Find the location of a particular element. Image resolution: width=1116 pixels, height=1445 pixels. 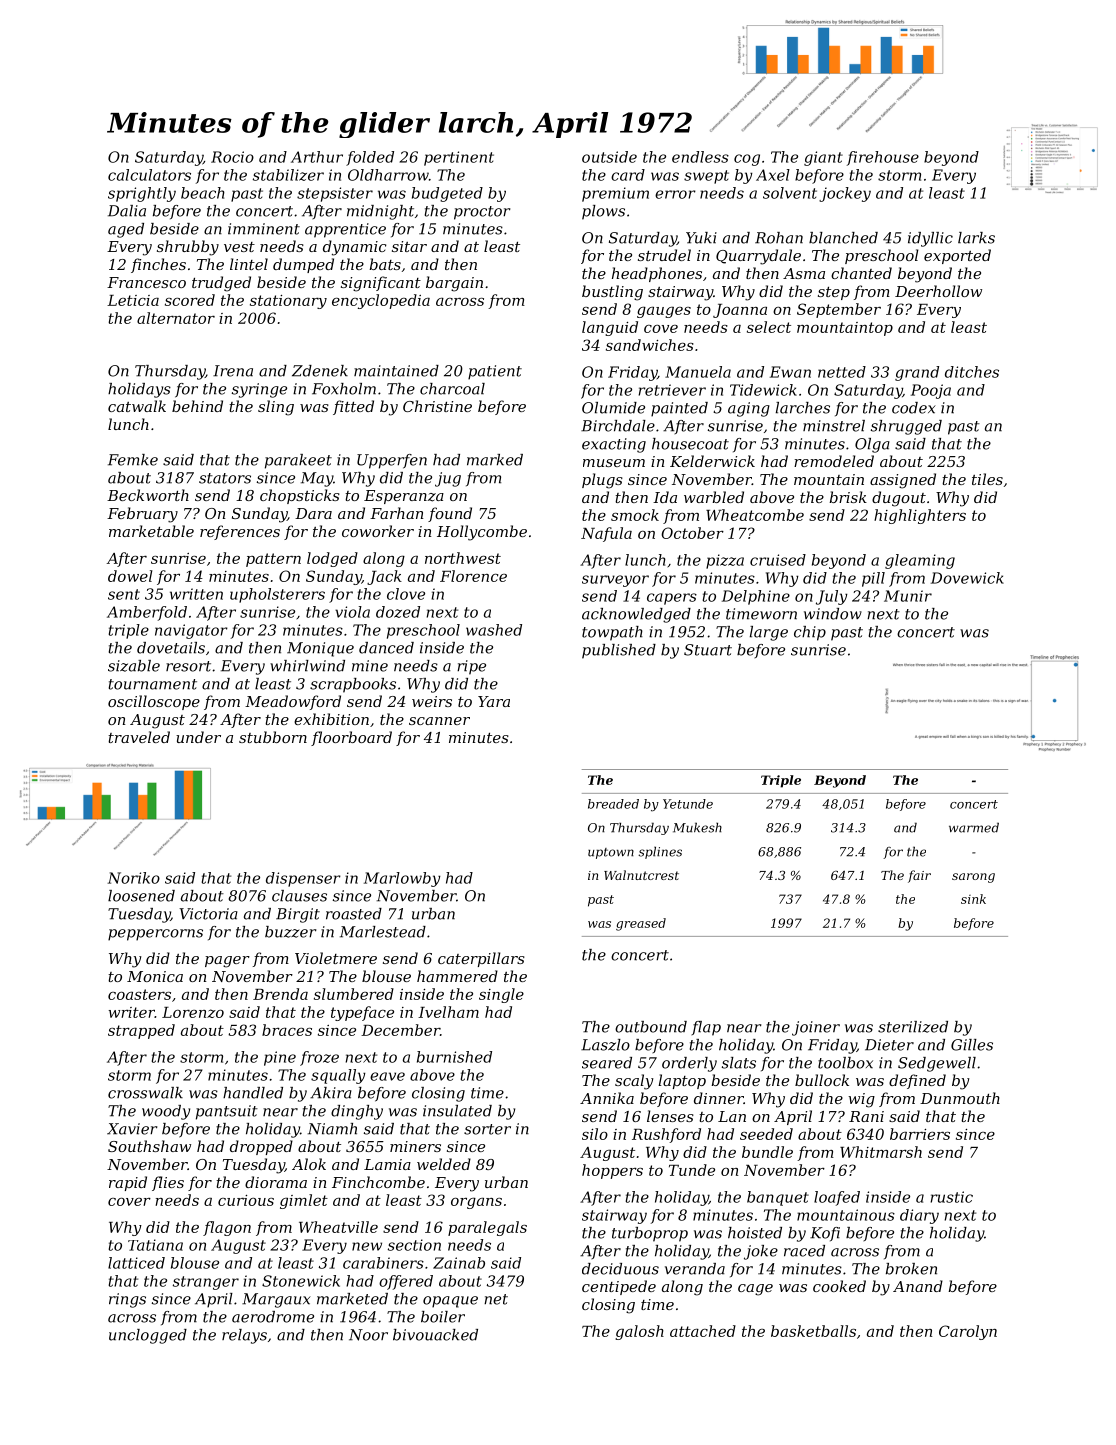

unclogged is located at coordinates (148, 1336).
